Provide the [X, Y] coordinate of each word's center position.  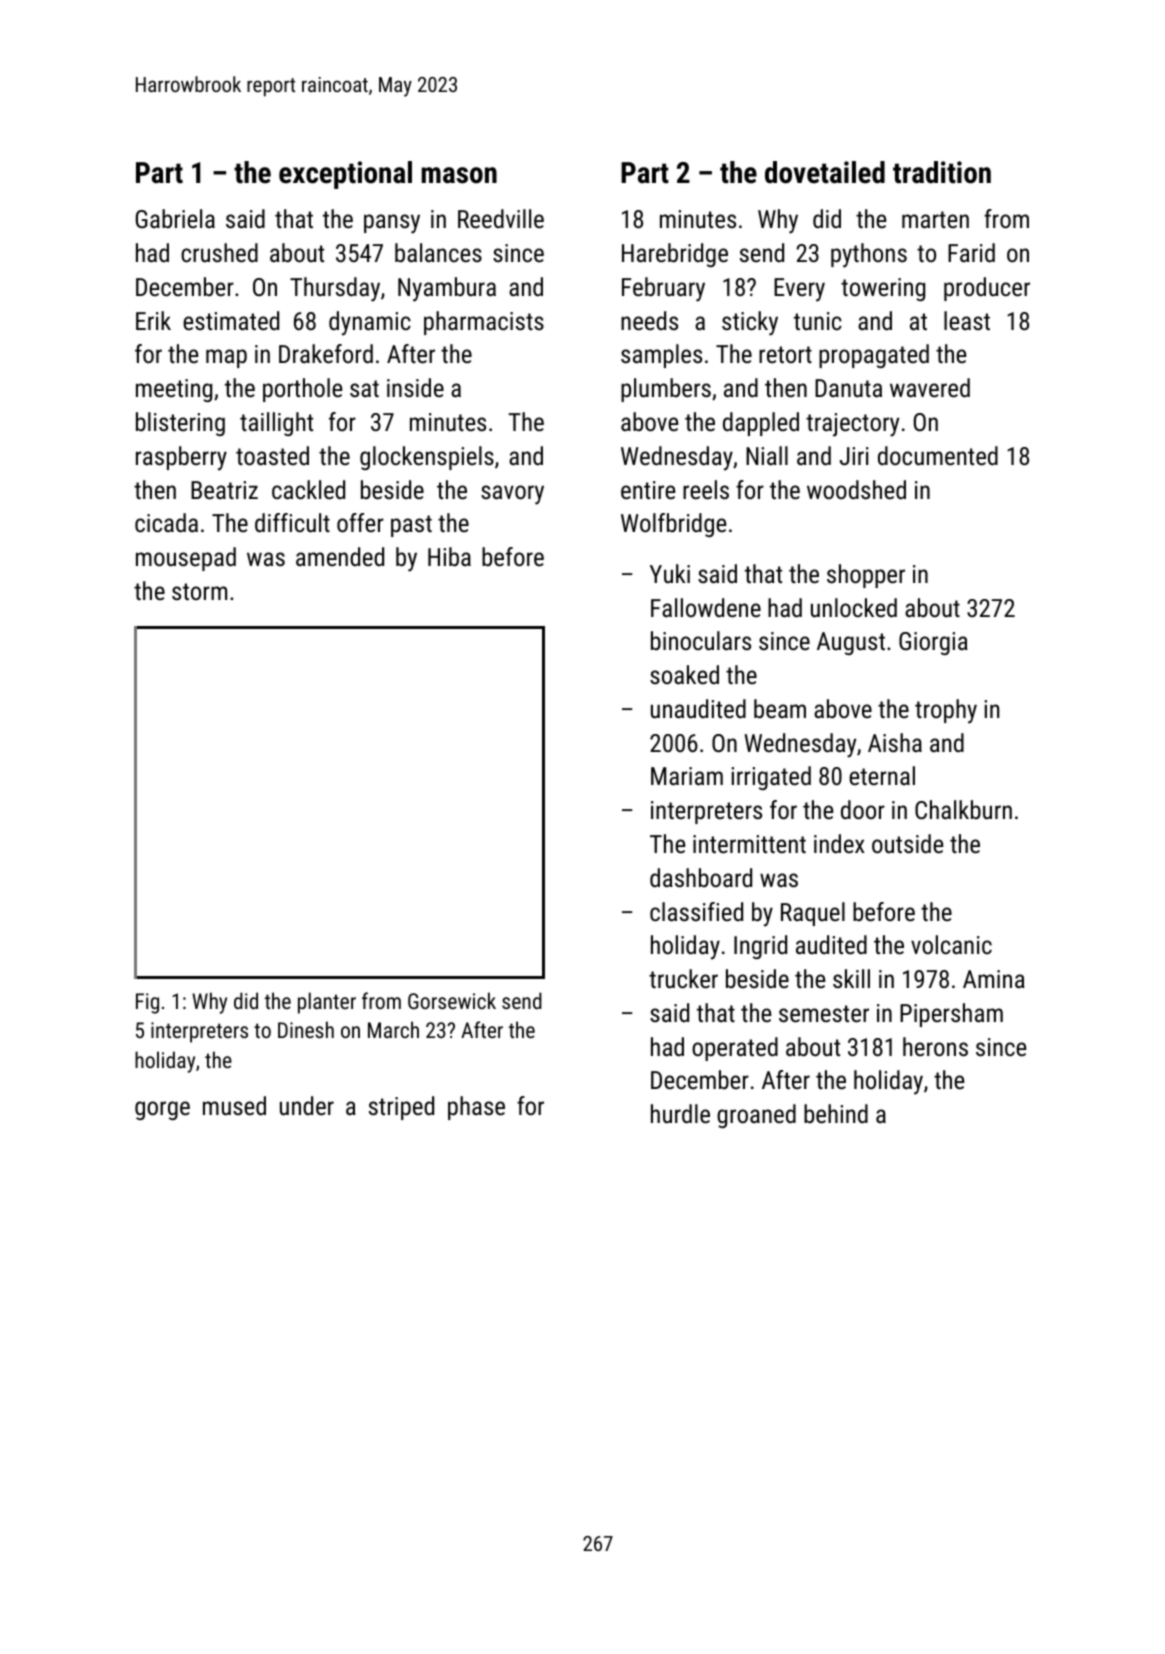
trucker [683, 978]
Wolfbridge [673, 525]
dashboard [701, 877]
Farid [971, 252]
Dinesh [306, 1029]
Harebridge [675, 255]
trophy [946, 711]
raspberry [181, 458]
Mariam [687, 776]
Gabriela [175, 218]
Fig [147, 1003]
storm [199, 591]
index [839, 843]
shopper [866, 576]
